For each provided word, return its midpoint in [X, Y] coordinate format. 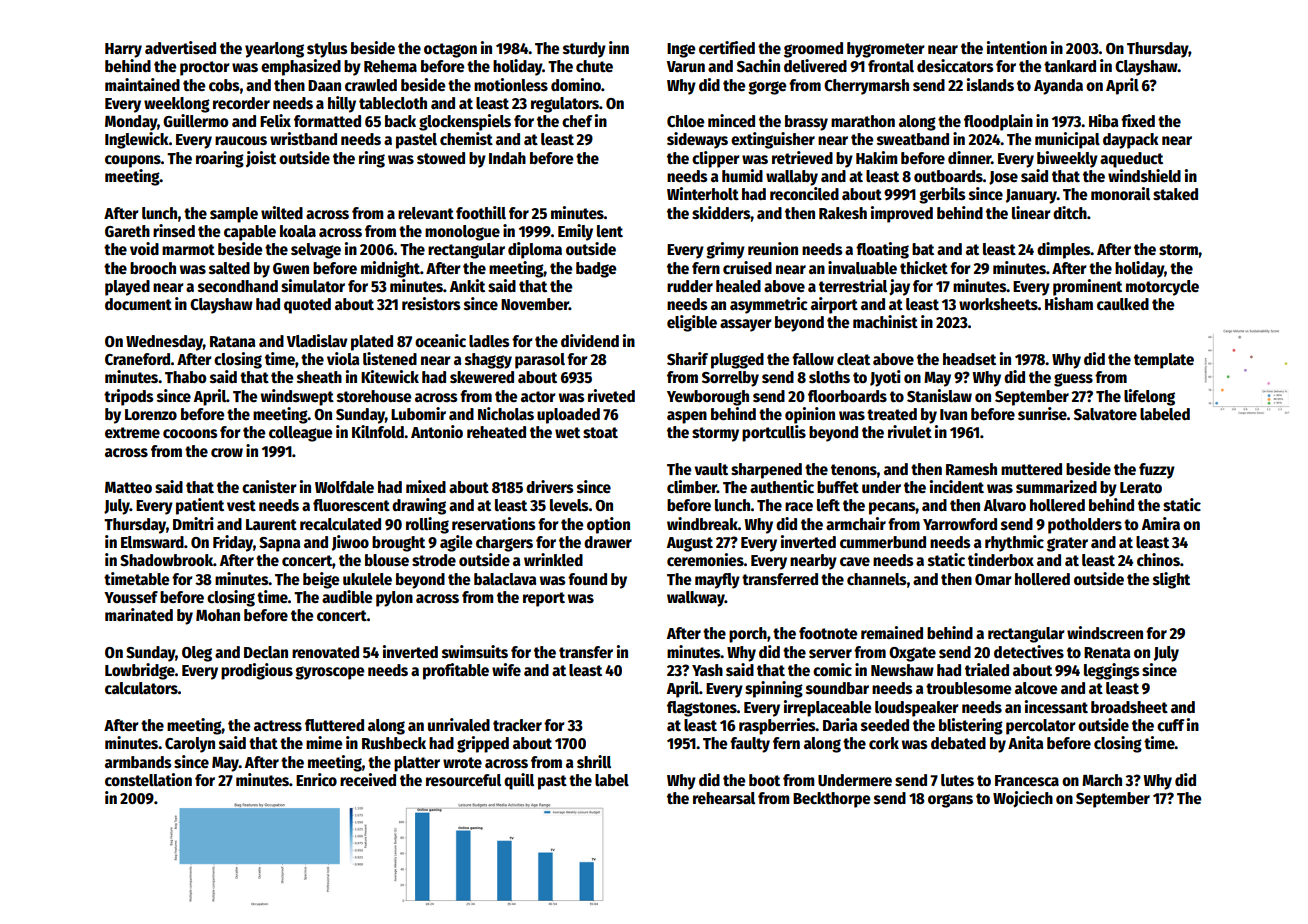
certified [727, 47]
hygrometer [886, 50]
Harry [123, 50]
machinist [885, 321]
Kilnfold [378, 431]
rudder [690, 286]
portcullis [774, 433]
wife [506, 669]
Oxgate [912, 654]
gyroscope [330, 673]
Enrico [316, 780]
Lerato [1141, 487]
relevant [426, 213]
